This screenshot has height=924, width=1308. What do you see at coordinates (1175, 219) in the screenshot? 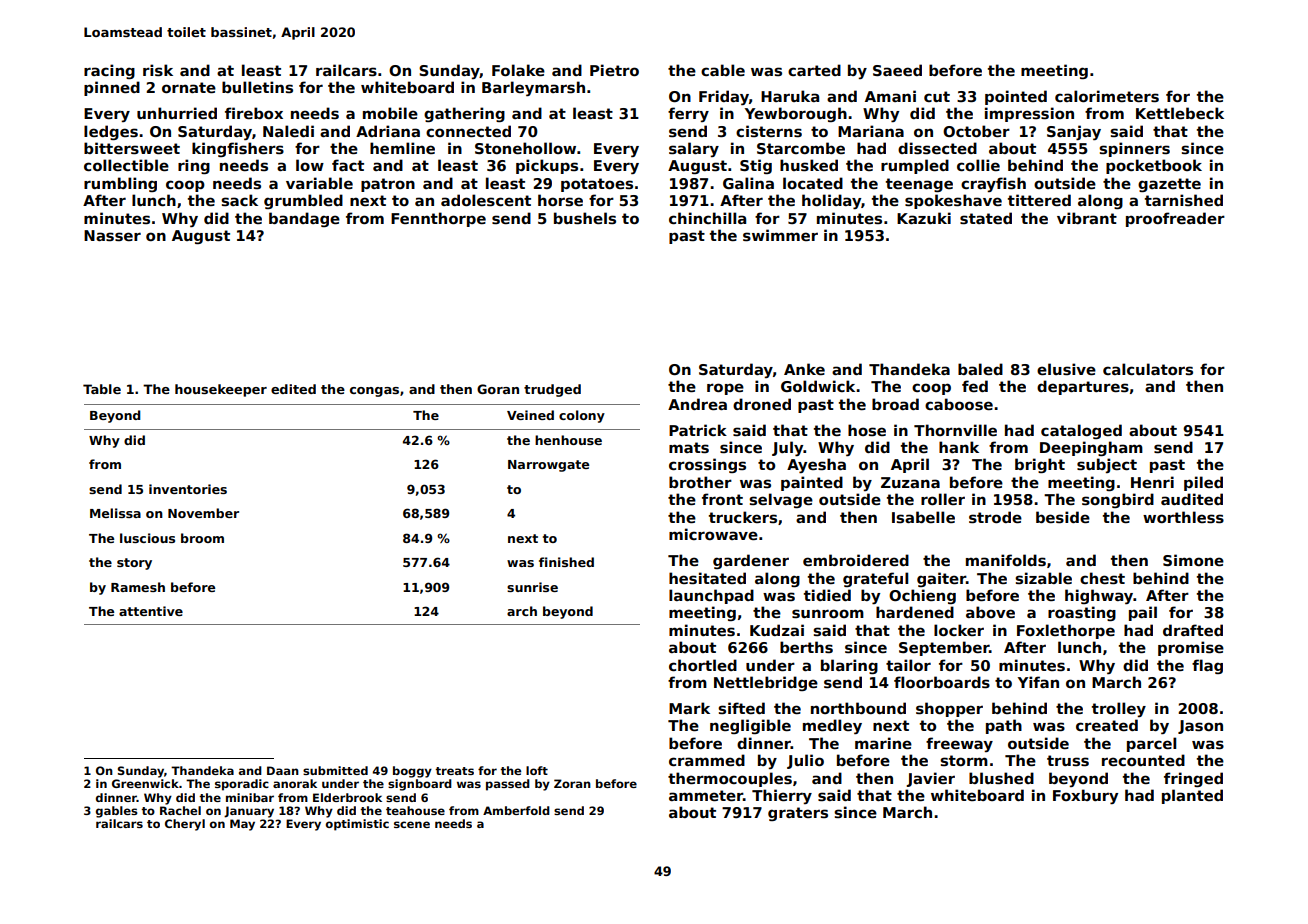
I see `proofreader` at bounding box center [1175, 219].
